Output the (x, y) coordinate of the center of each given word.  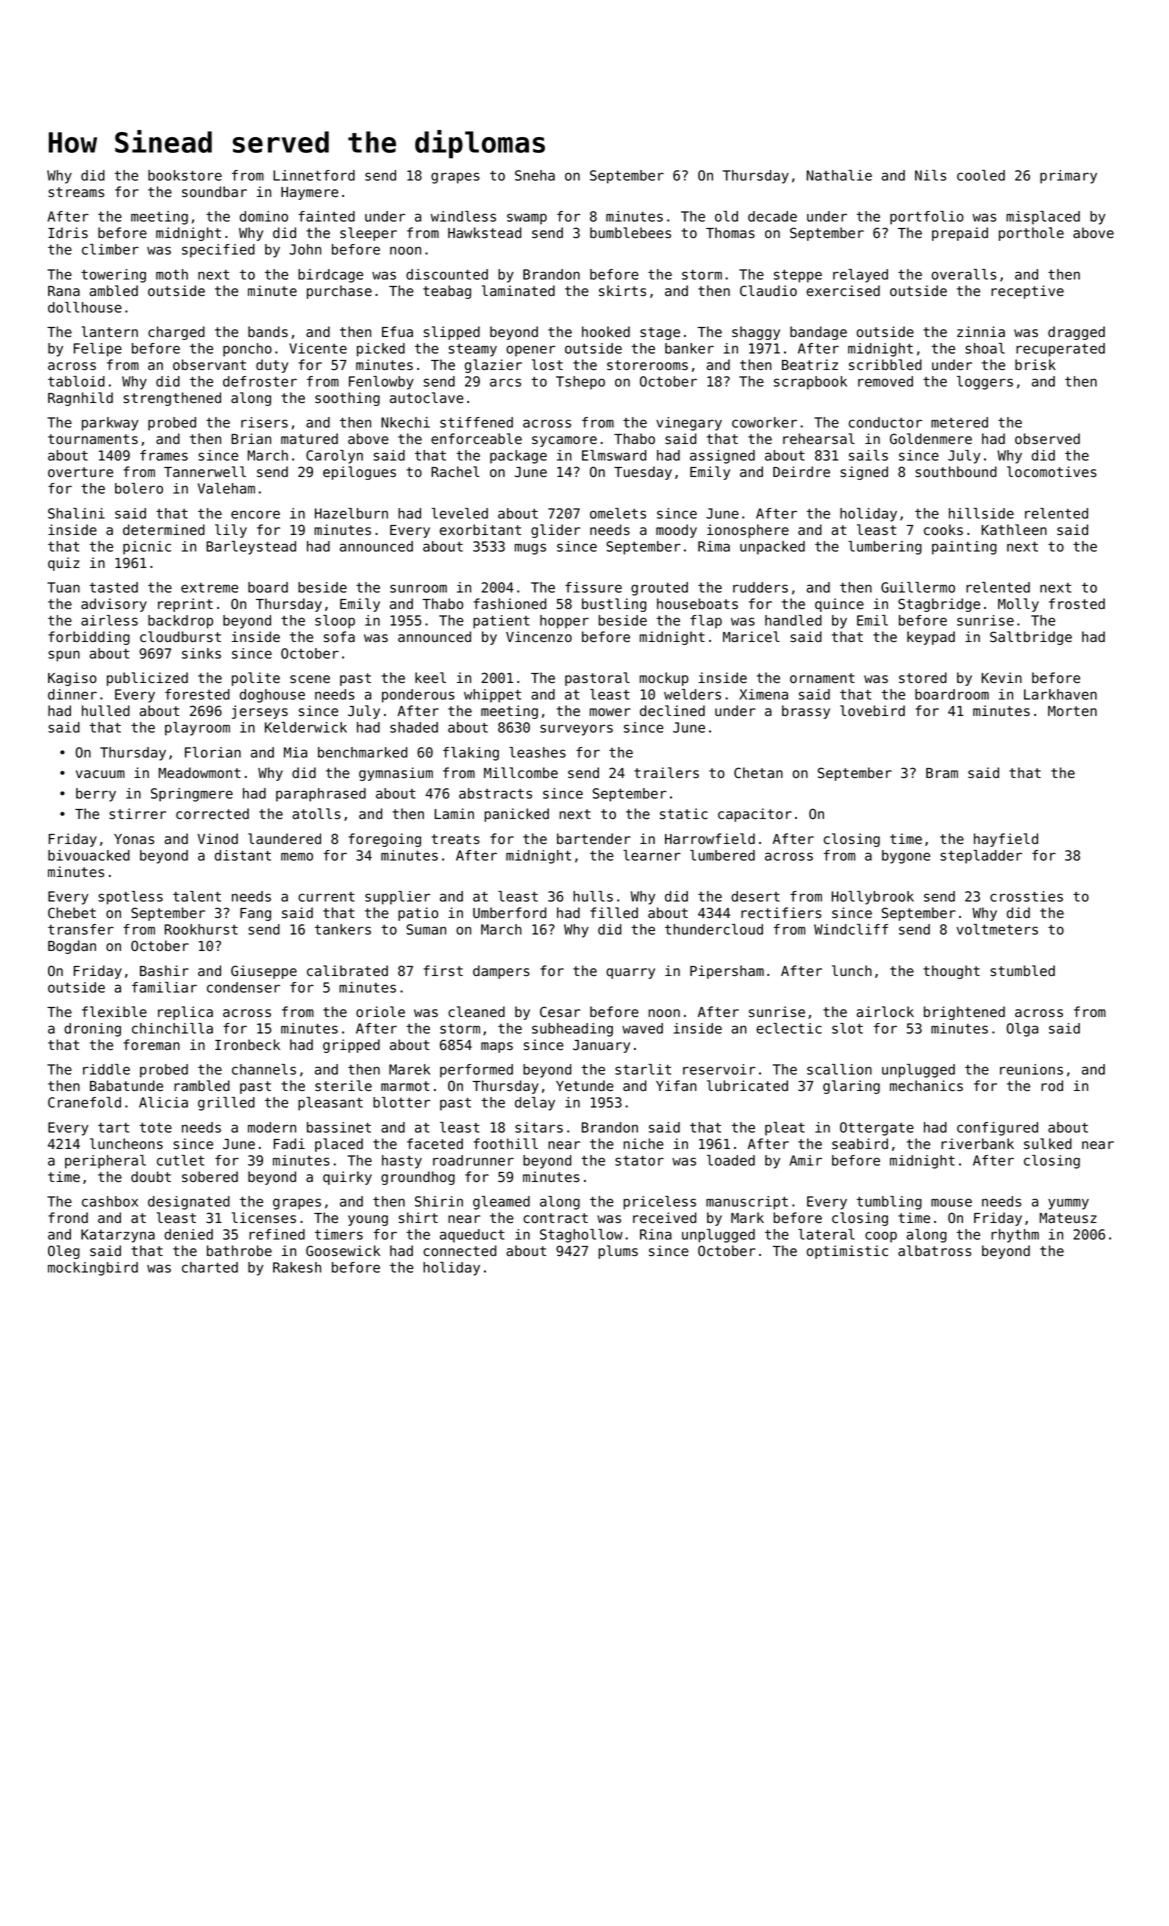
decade (772, 216)
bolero (139, 488)
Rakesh (297, 1267)
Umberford (509, 913)
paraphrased (321, 795)
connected (459, 1251)
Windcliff (851, 929)
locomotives (1052, 472)
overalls (964, 274)
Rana (64, 291)
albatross (934, 1250)
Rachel (455, 472)
